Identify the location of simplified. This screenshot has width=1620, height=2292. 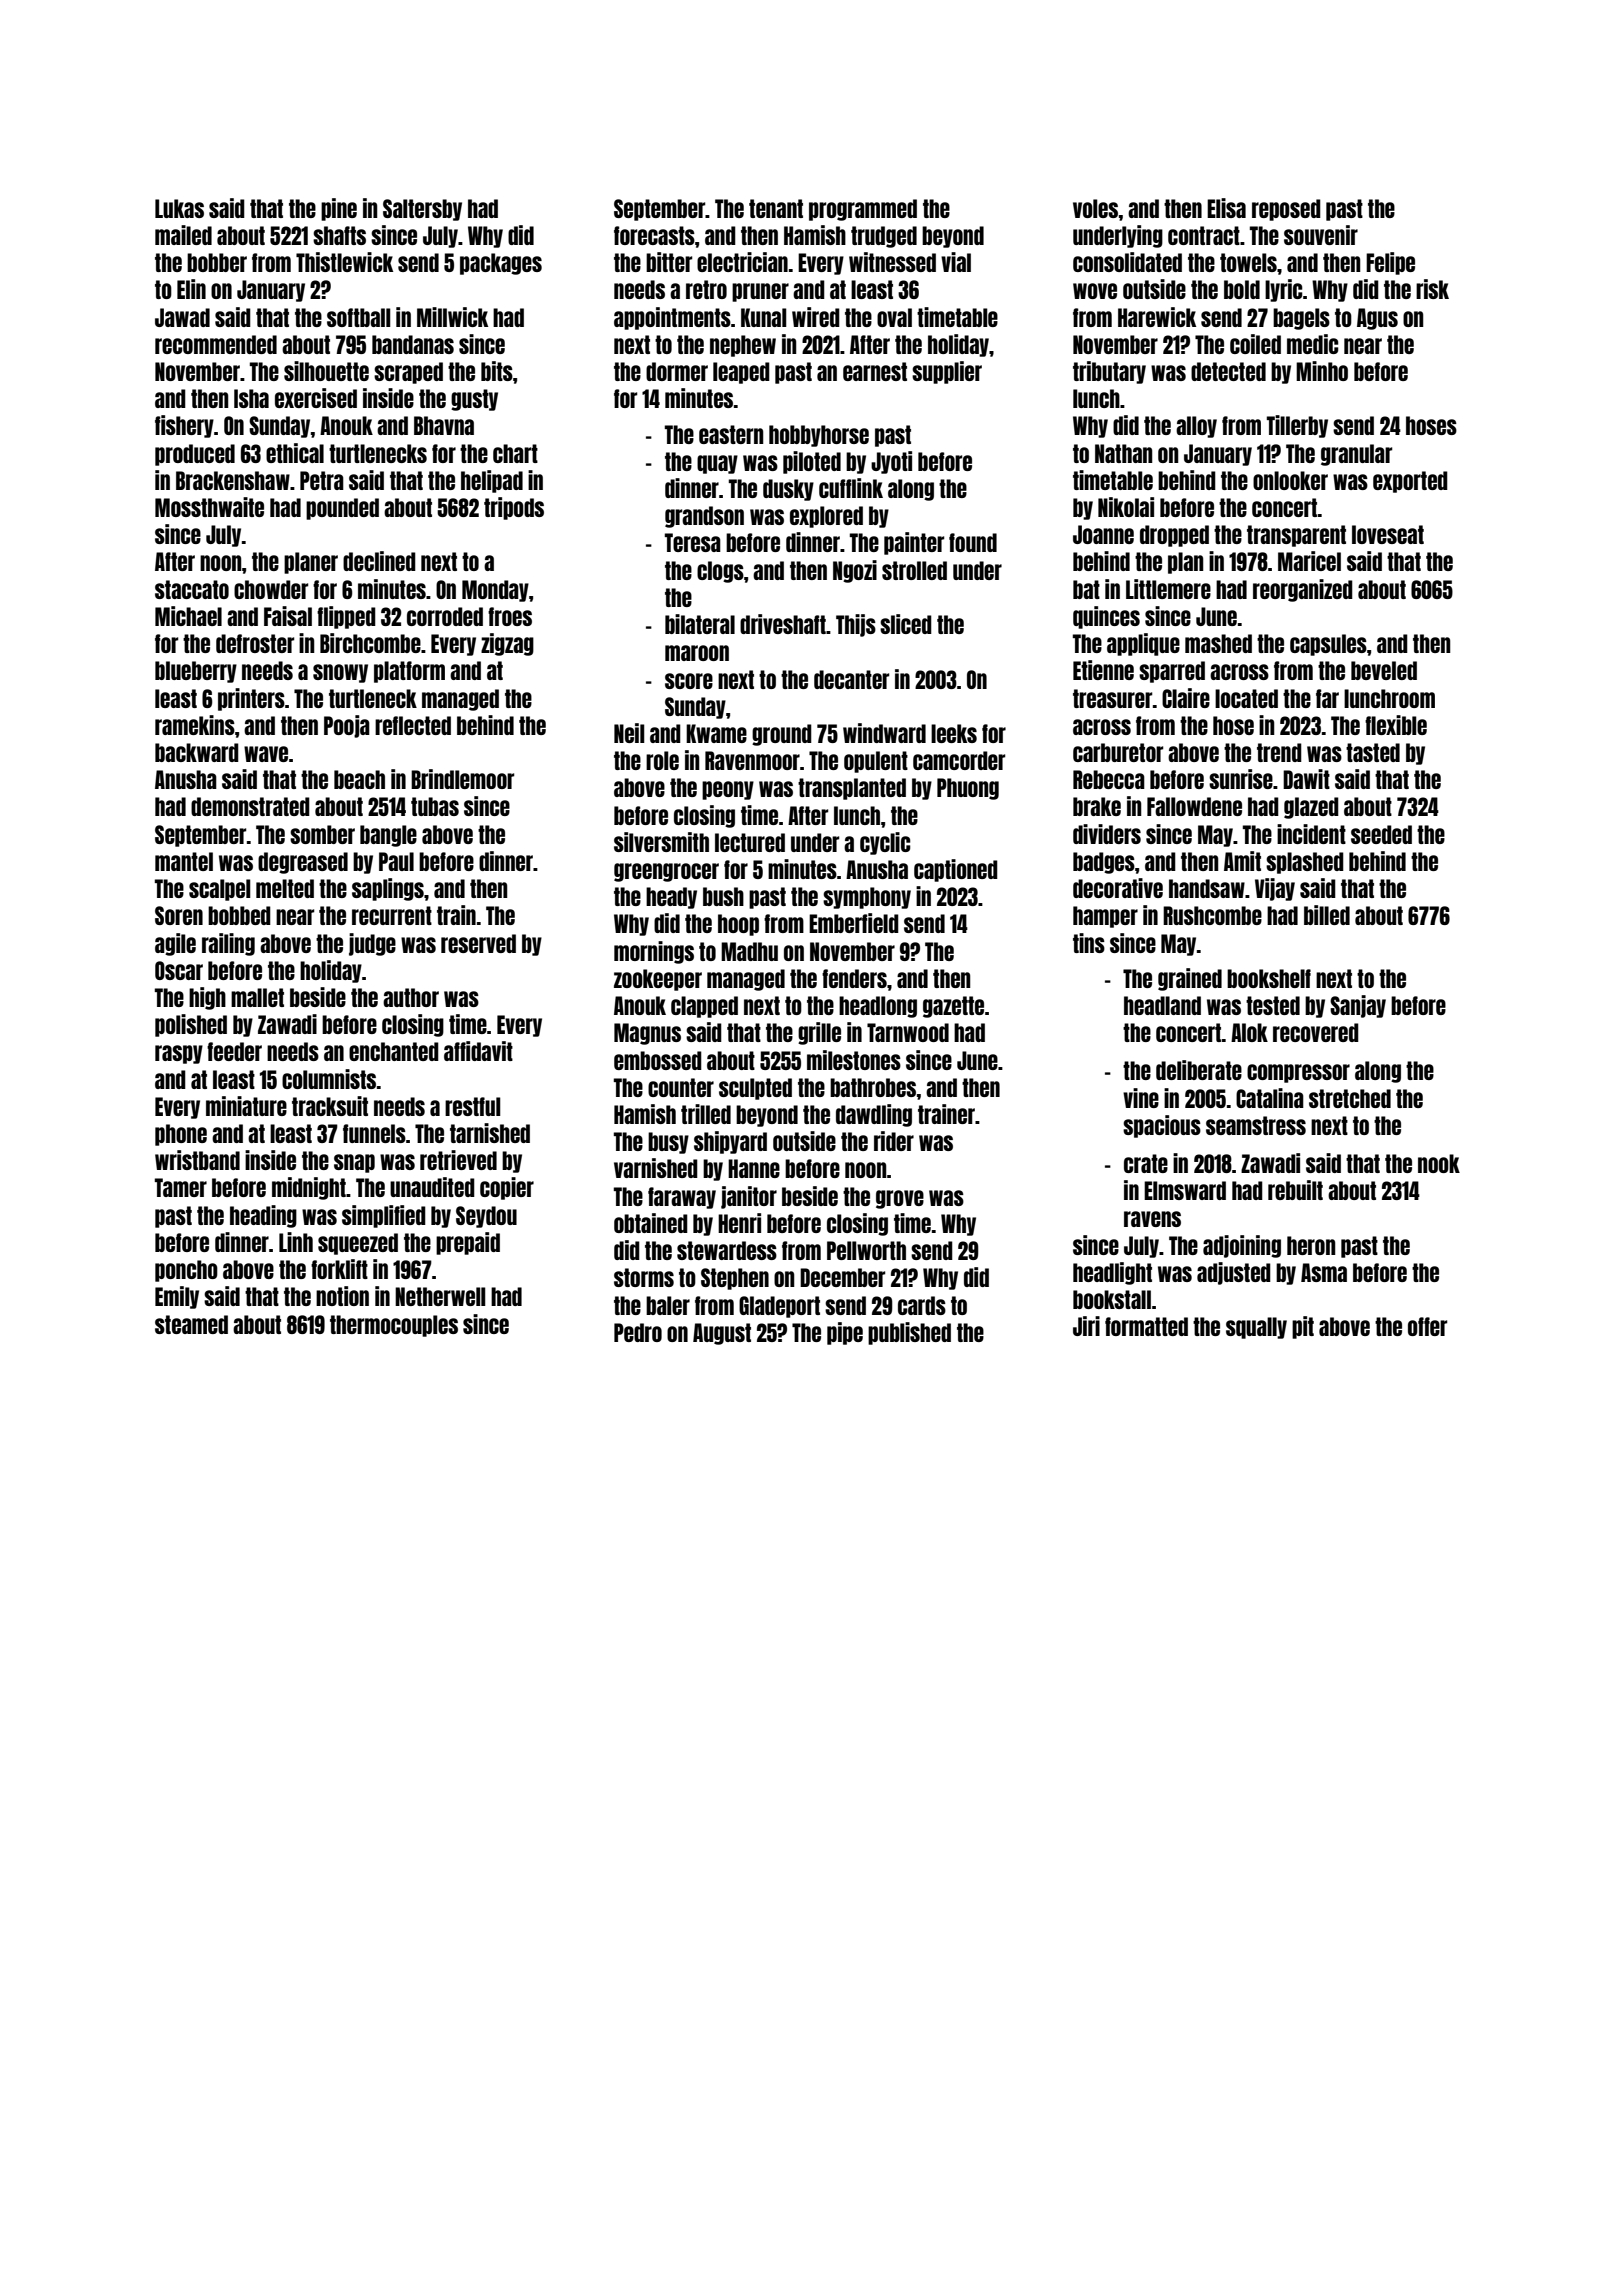
(384, 1216).
